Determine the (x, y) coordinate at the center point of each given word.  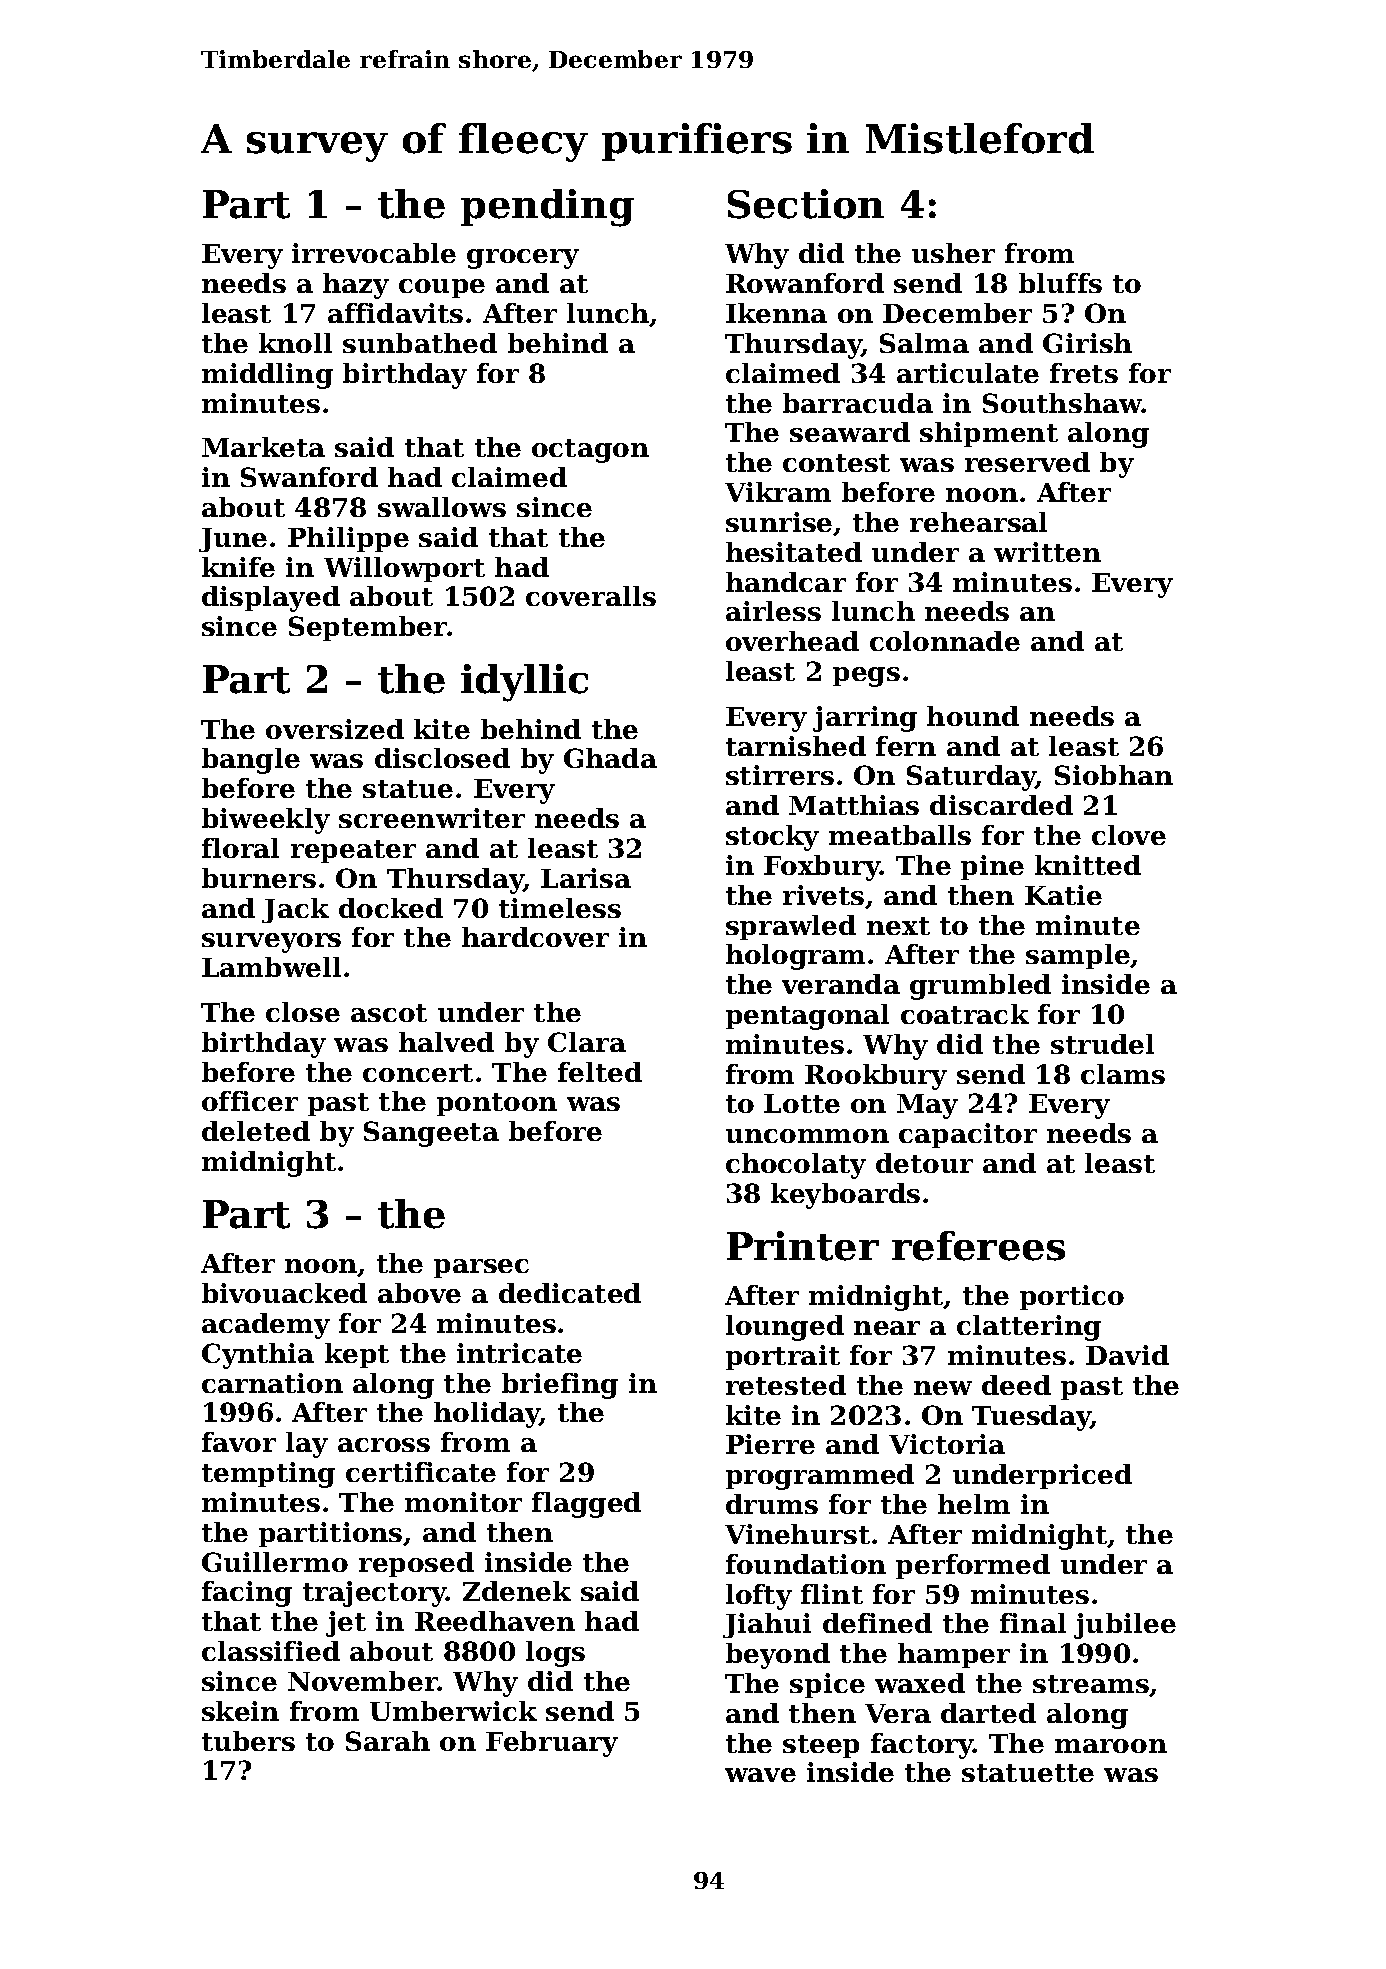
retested (786, 1385)
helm (974, 1504)
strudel (1102, 1044)
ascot (389, 1013)
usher (953, 253)
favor (239, 1442)
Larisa (586, 878)
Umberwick (453, 1711)
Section (806, 204)
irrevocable (374, 253)
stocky (772, 838)
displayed (271, 599)
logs (555, 1654)
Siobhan (1114, 775)
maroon (1111, 1746)
